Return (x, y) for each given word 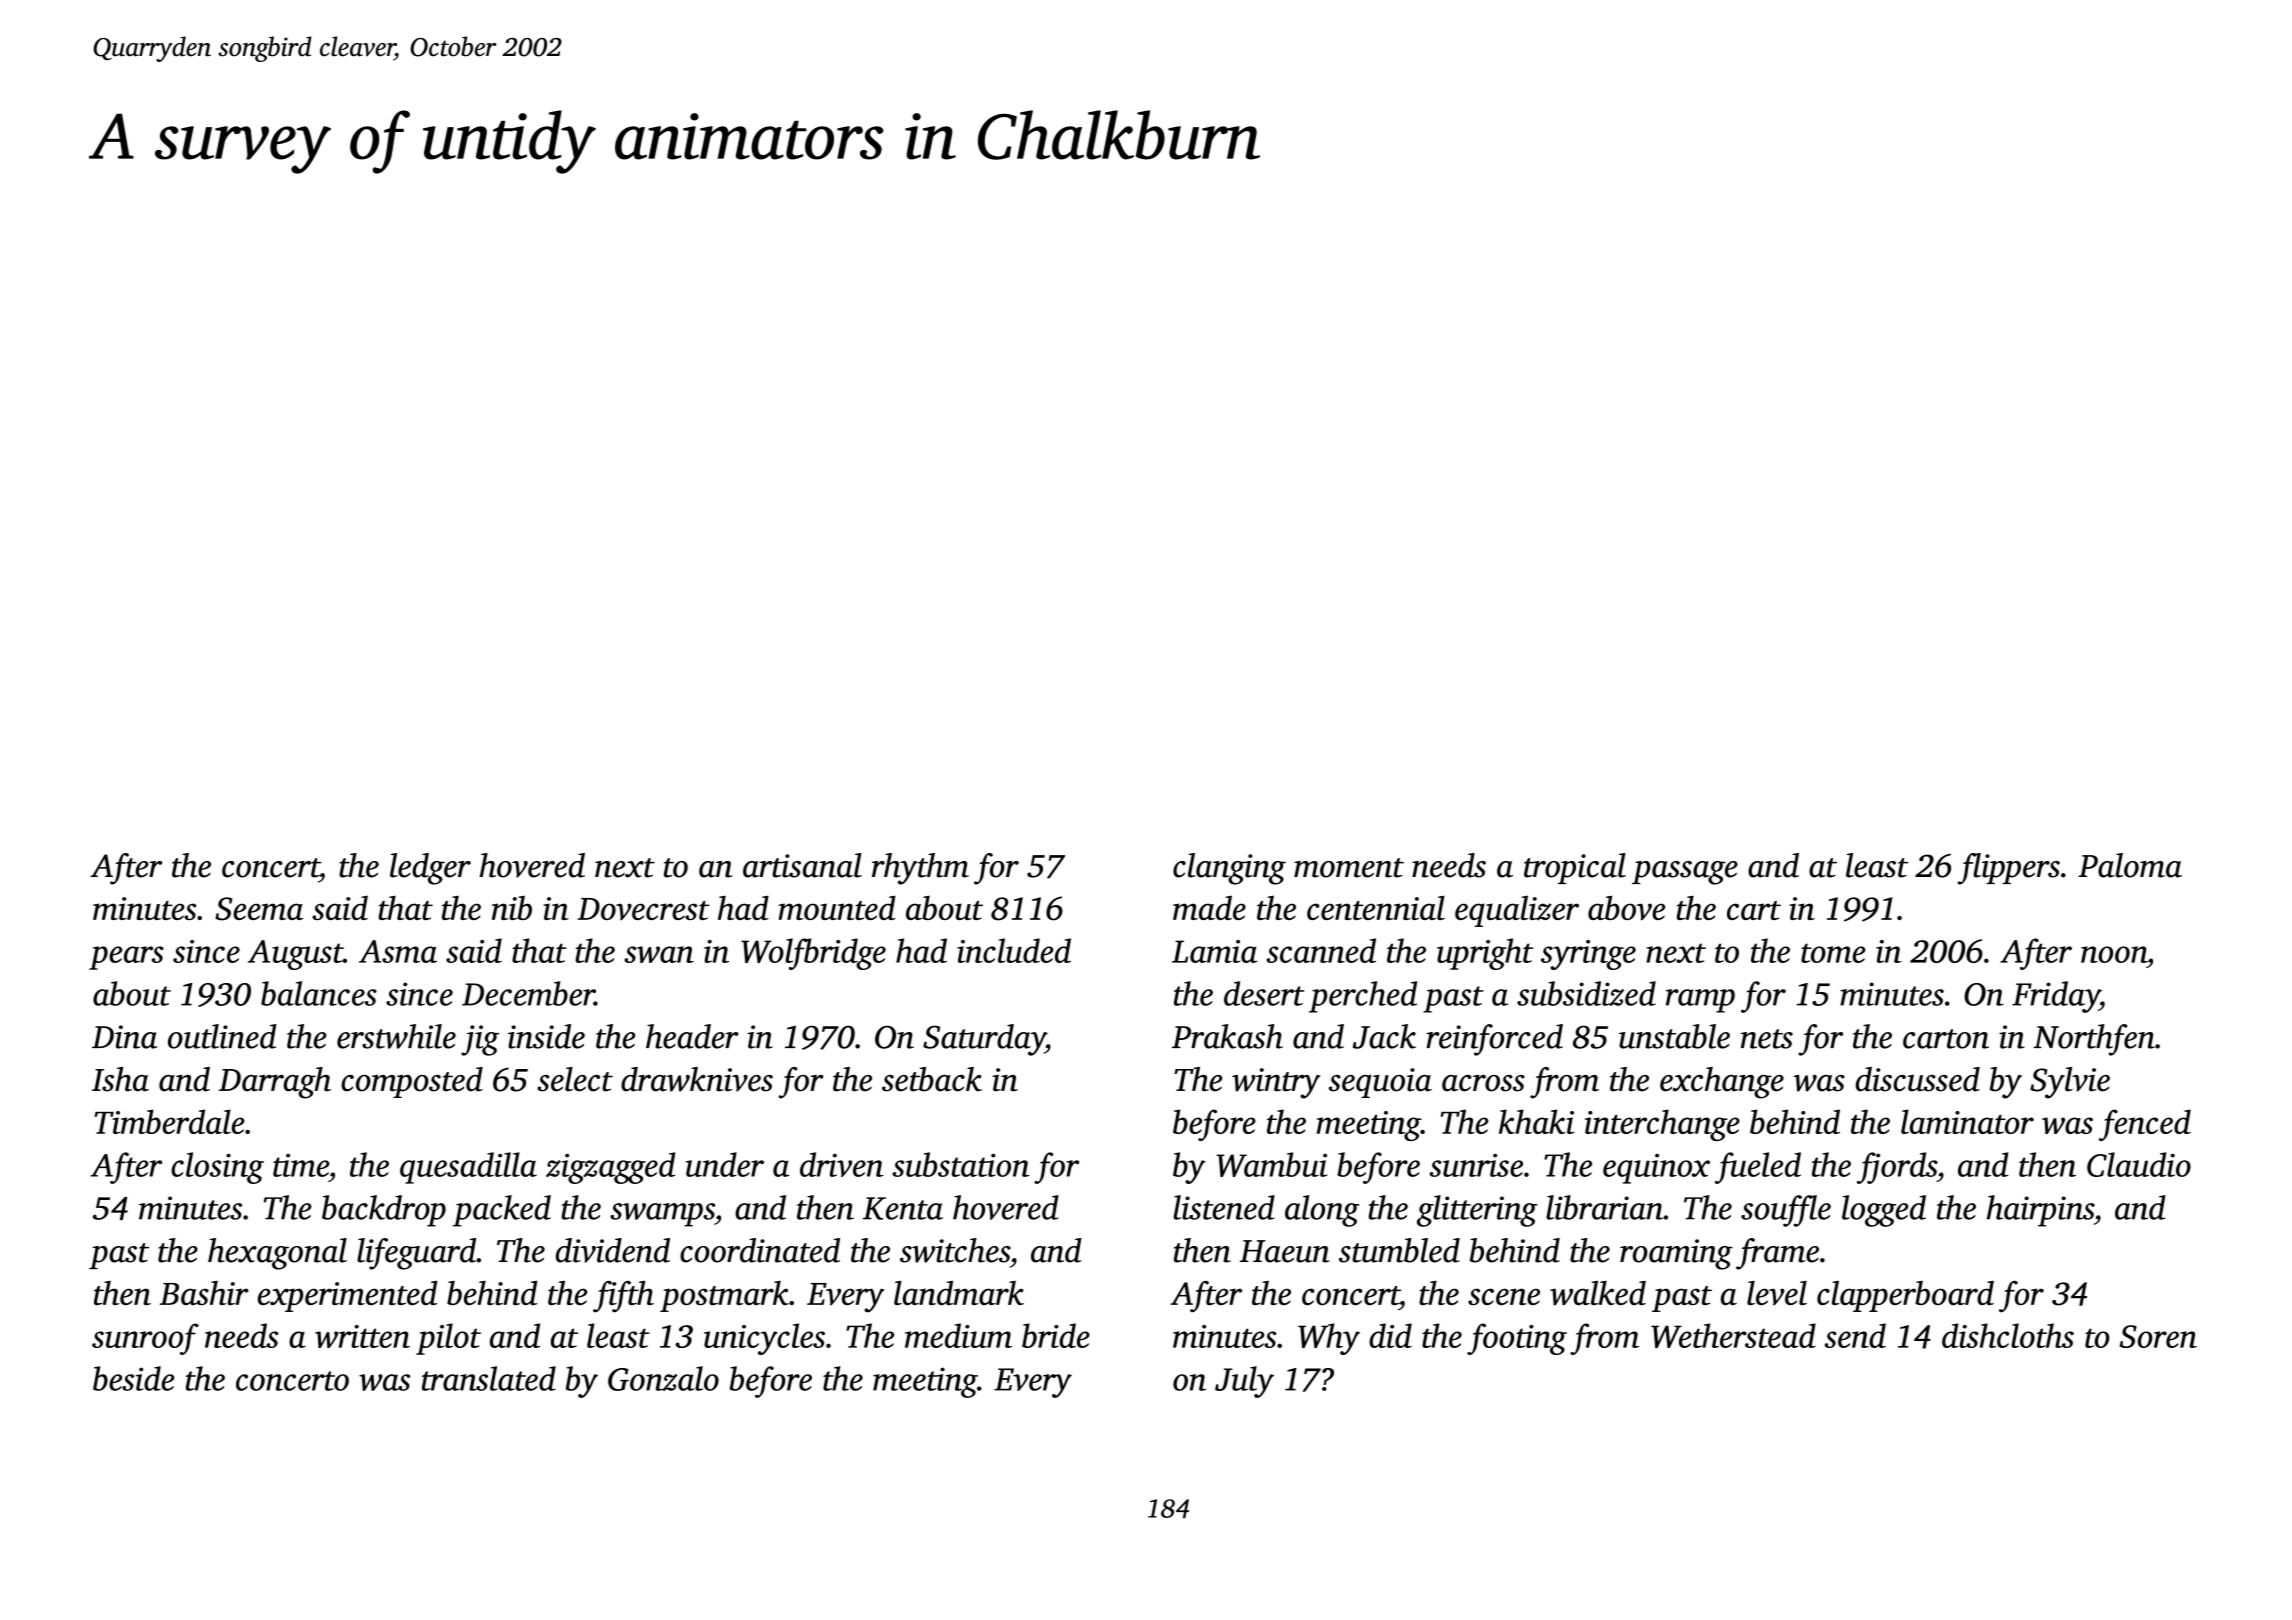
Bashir (204, 1293)
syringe (1588, 955)
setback (932, 1079)
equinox (1656, 1169)
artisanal (802, 865)
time (301, 1165)
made (1209, 907)
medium (958, 1335)
